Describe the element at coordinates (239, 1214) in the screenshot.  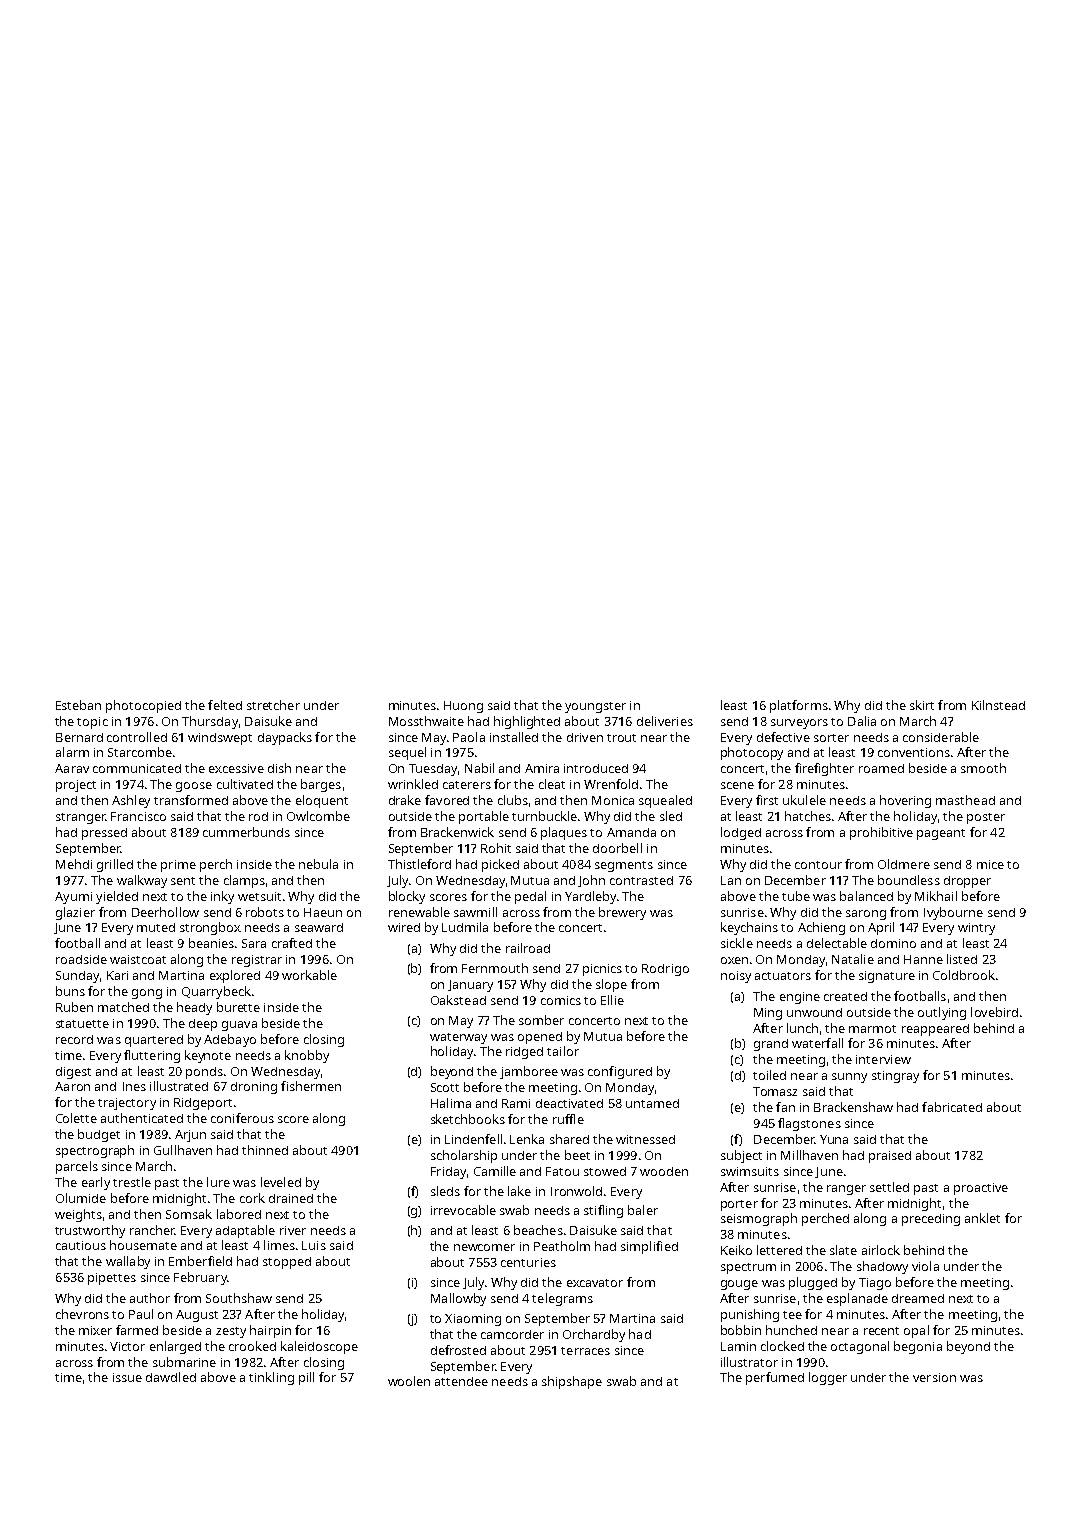
I see `labored` at that location.
